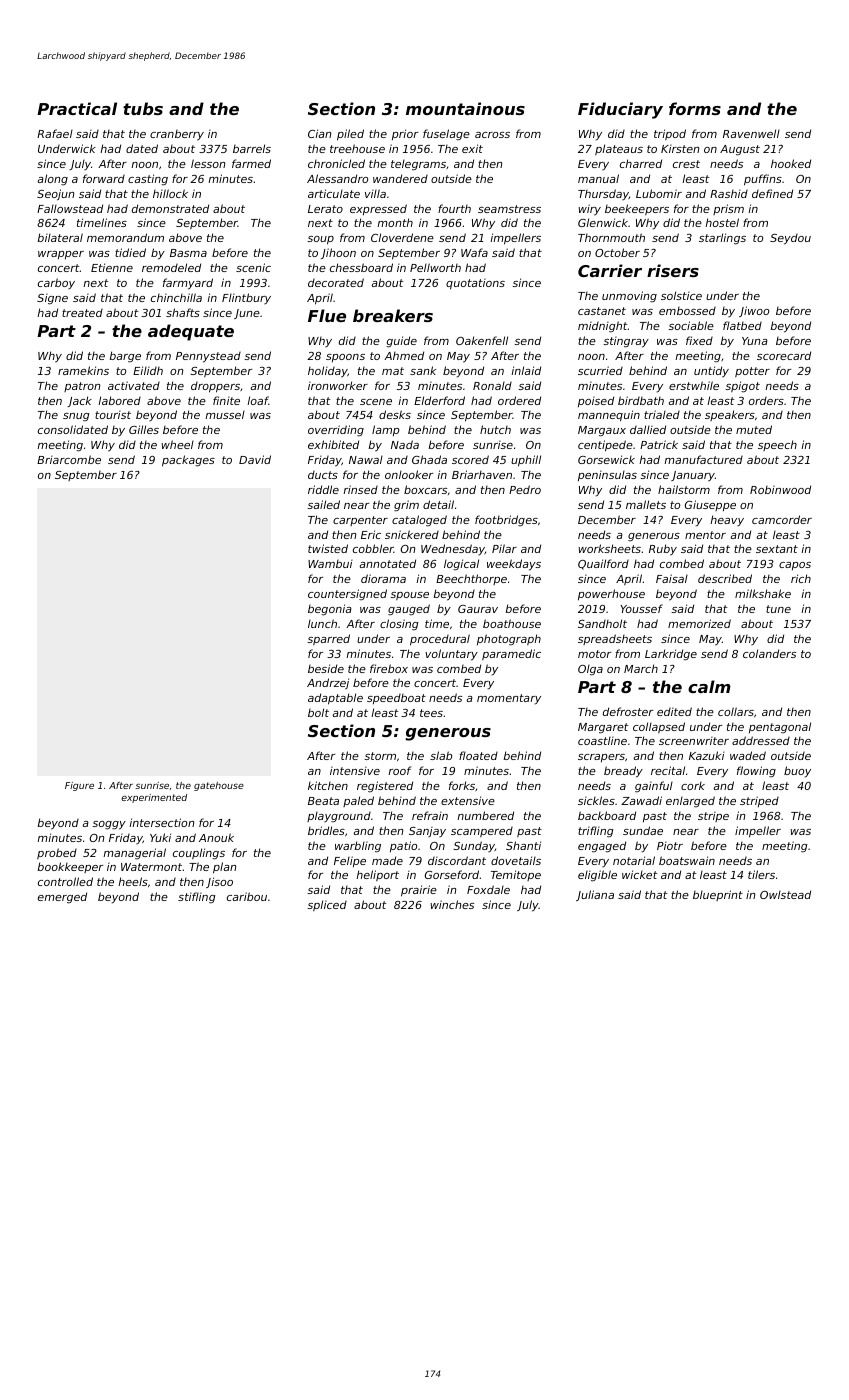 Image resolution: width=849 pixels, height=1400 pixels. What do you see at coordinates (318, 712) in the document?
I see `bolt` at bounding box center [318, 712].
